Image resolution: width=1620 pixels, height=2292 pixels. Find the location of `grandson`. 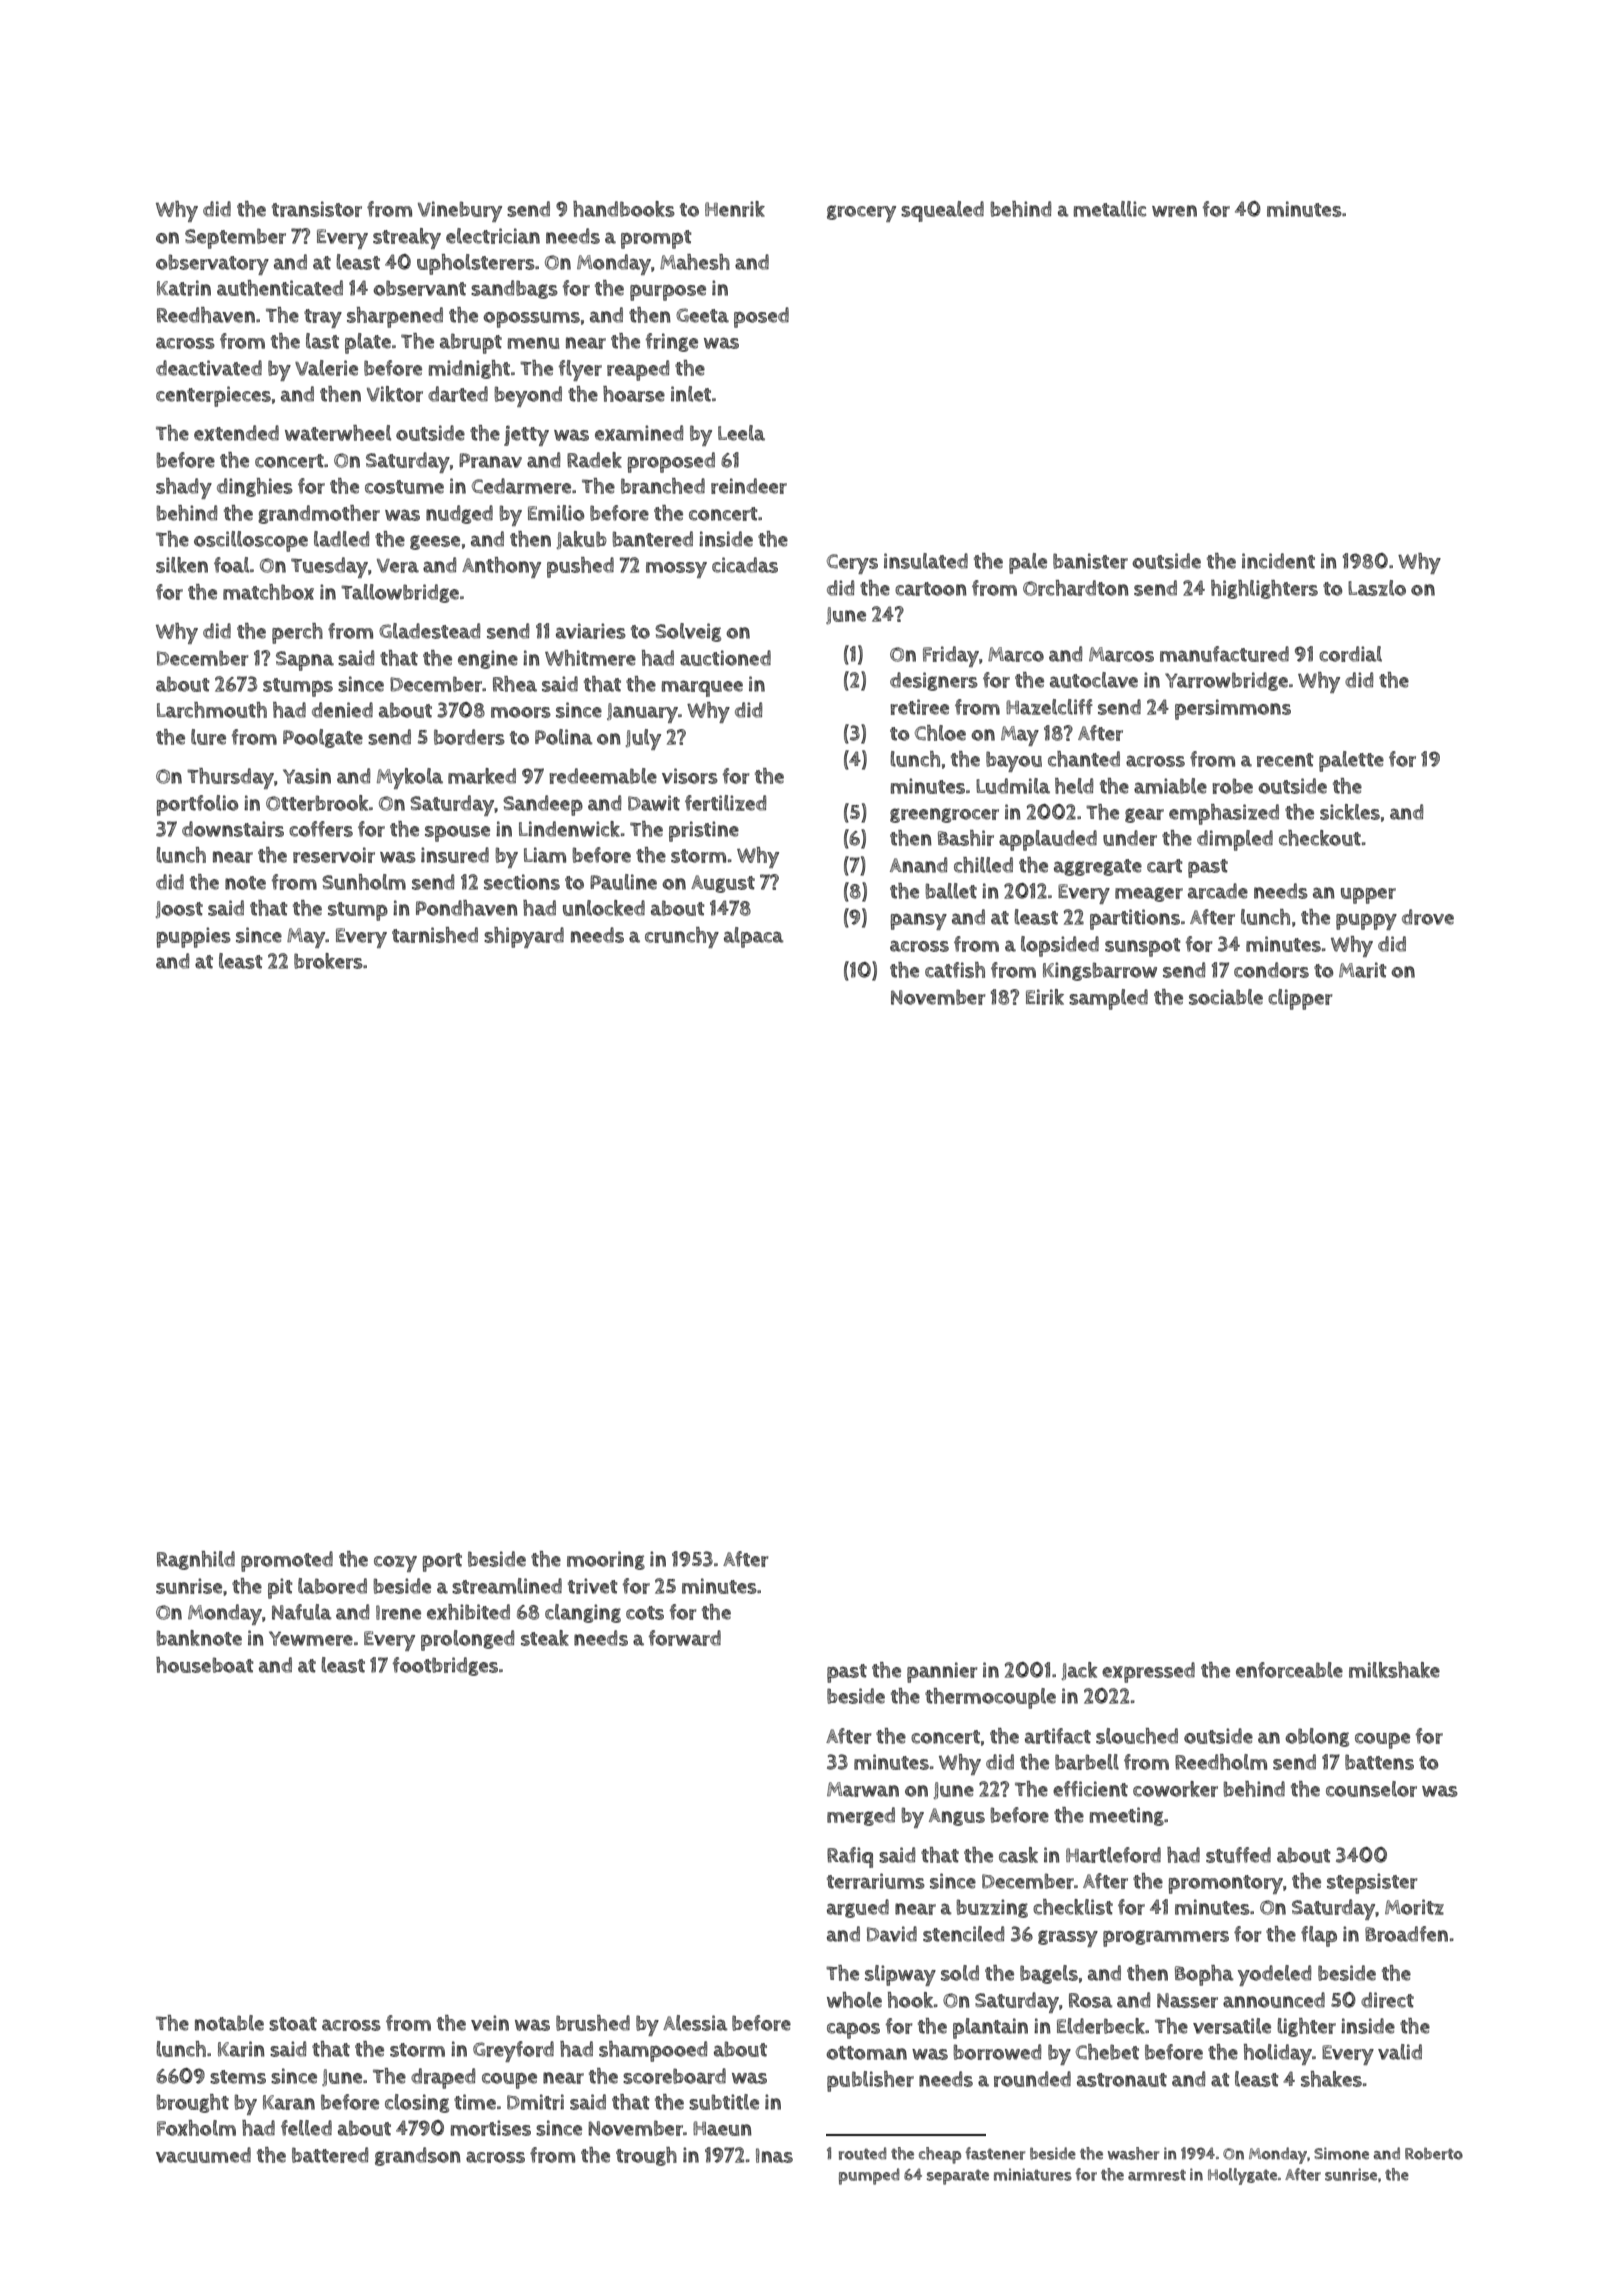

grandson is located at coordinates (418, 2156).
